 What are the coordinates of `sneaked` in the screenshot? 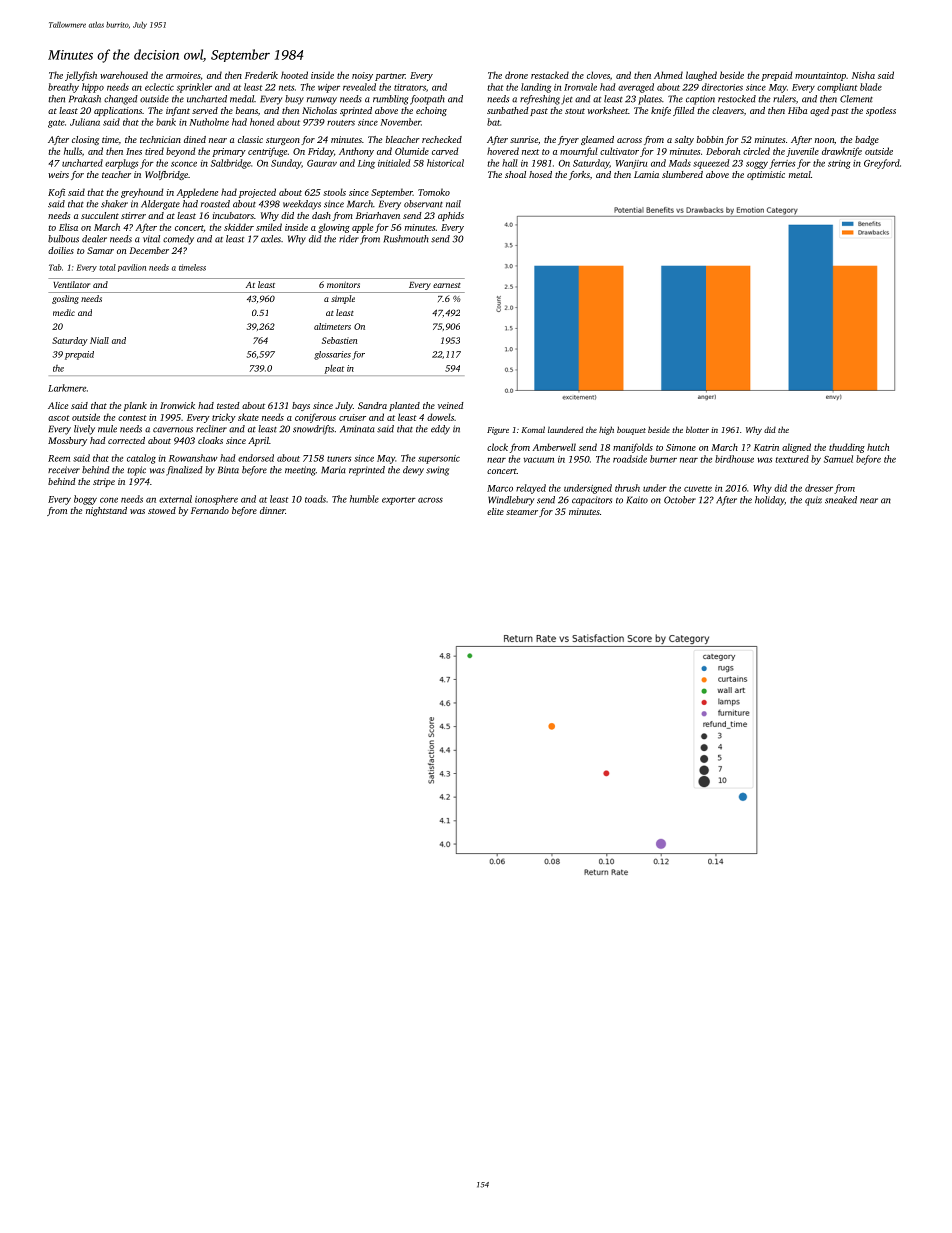 It's located at (841, 500).
